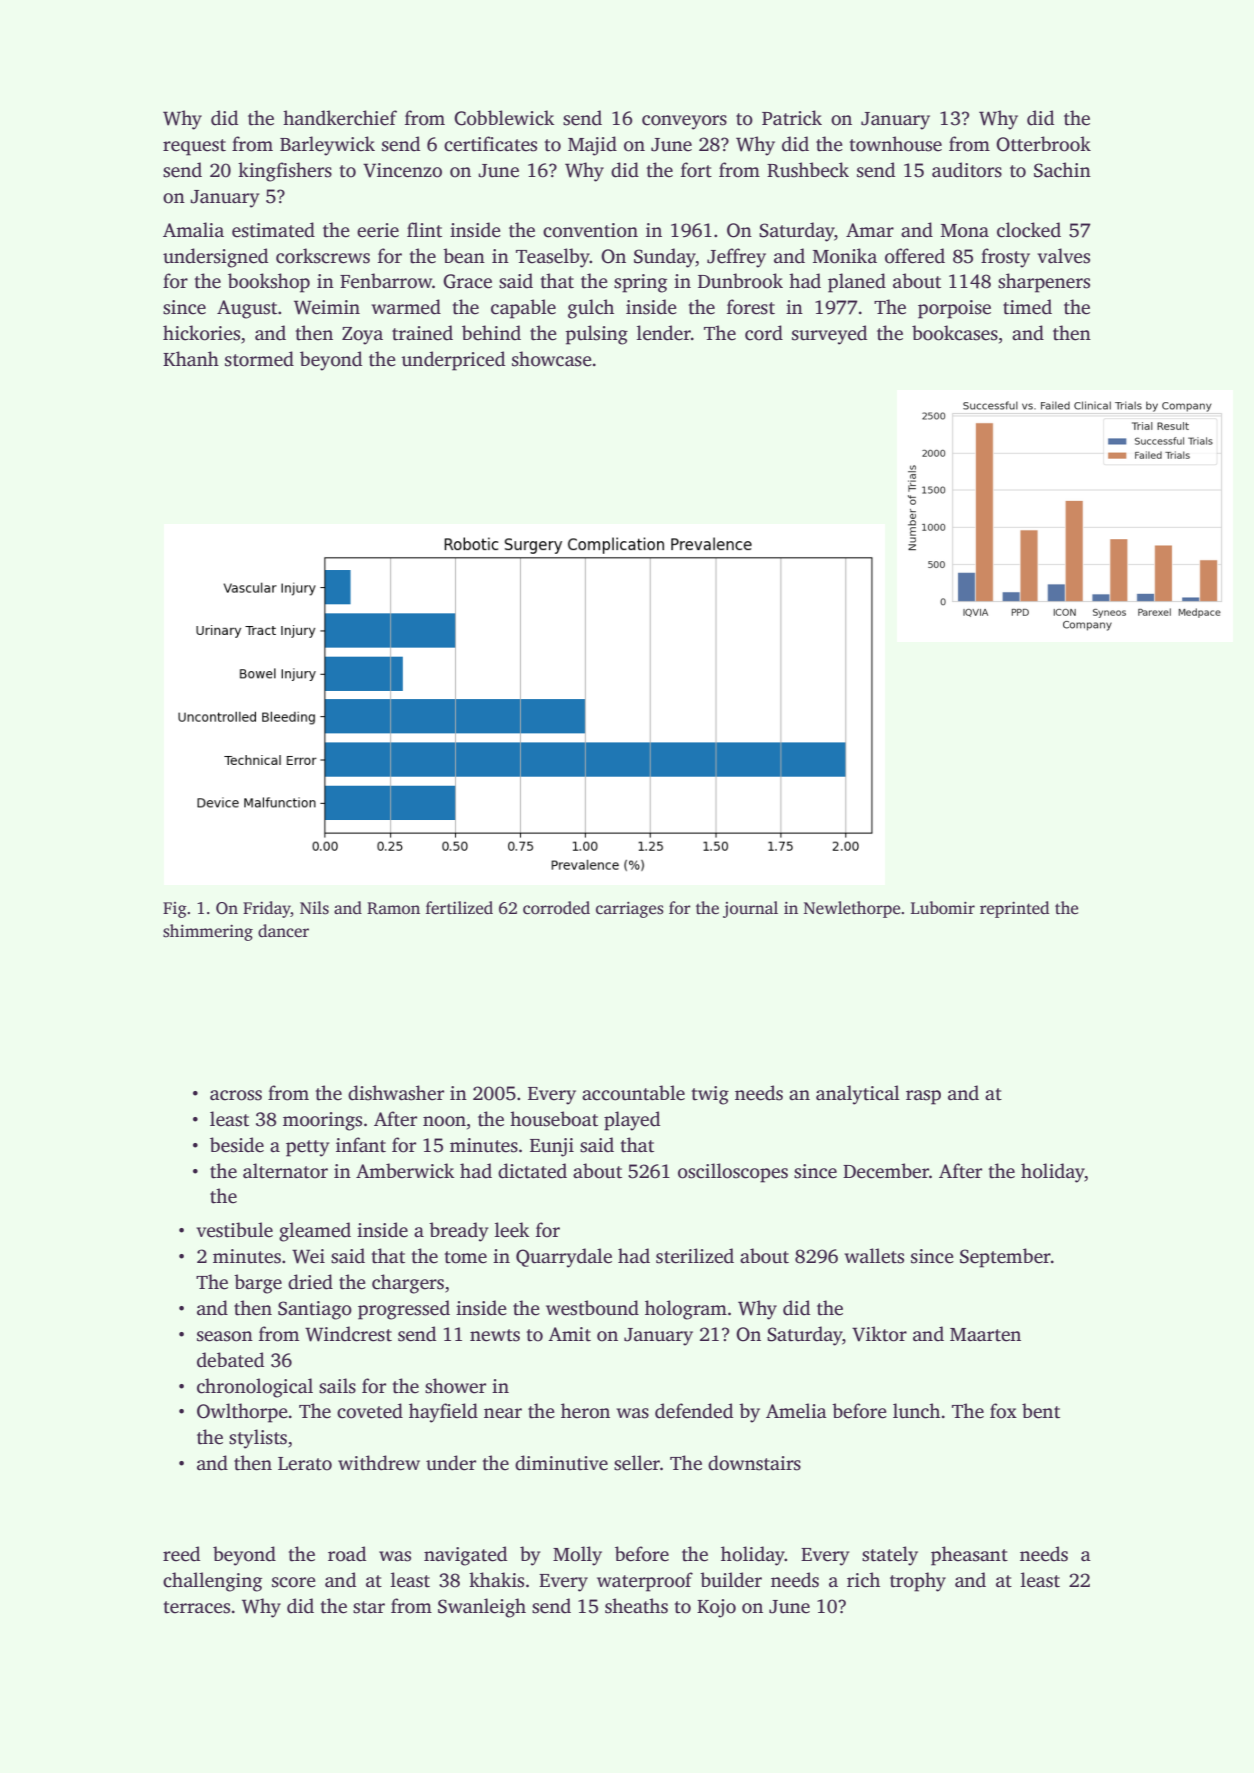 The width and height of the screenshot is (1254, 1773). I want to click on conveyors, so click(684, 122).
